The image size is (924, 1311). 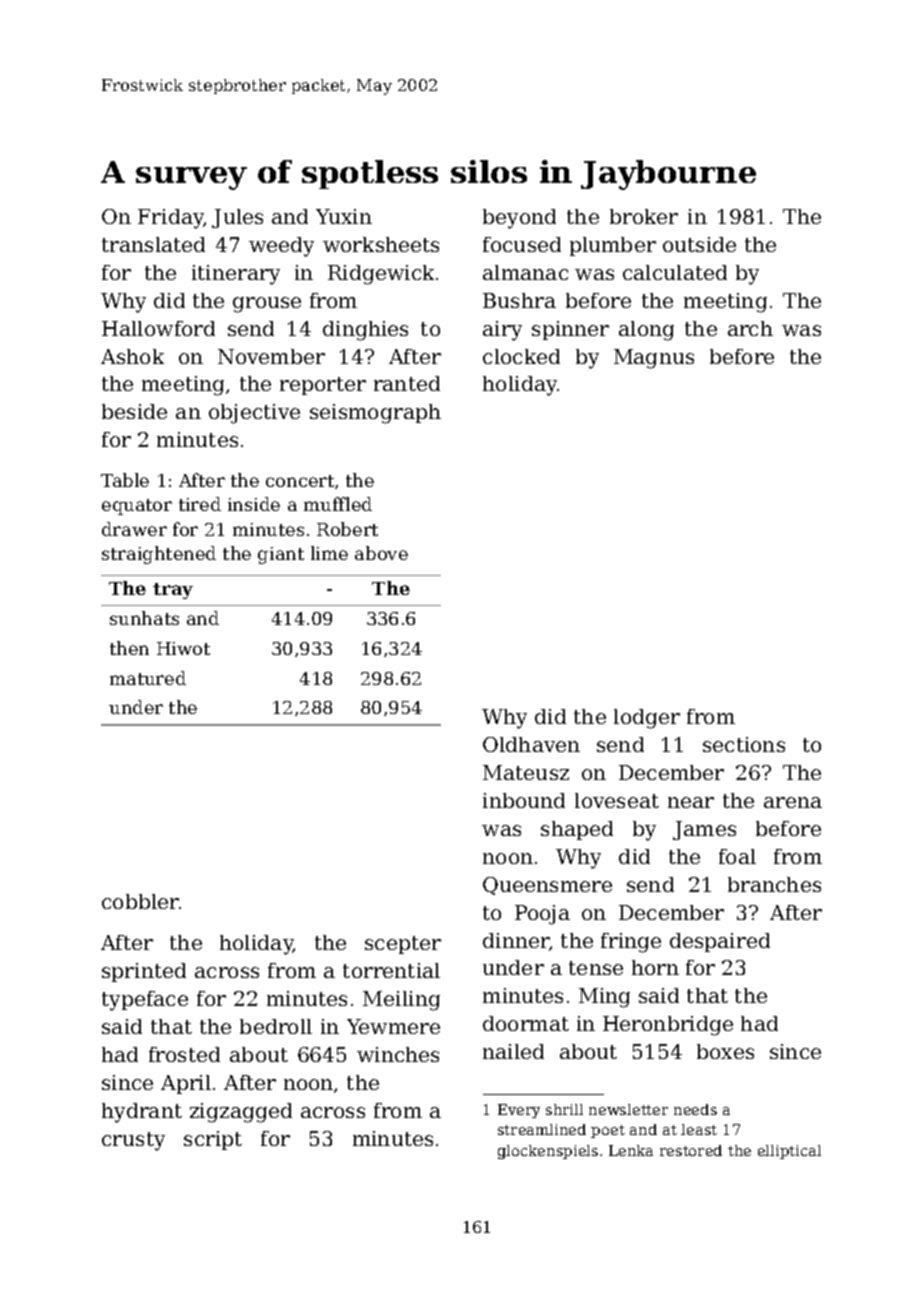 What do you see at coordinates (129, 648) in the screenshot?
I see `then` at bounding box center [129, 648].
